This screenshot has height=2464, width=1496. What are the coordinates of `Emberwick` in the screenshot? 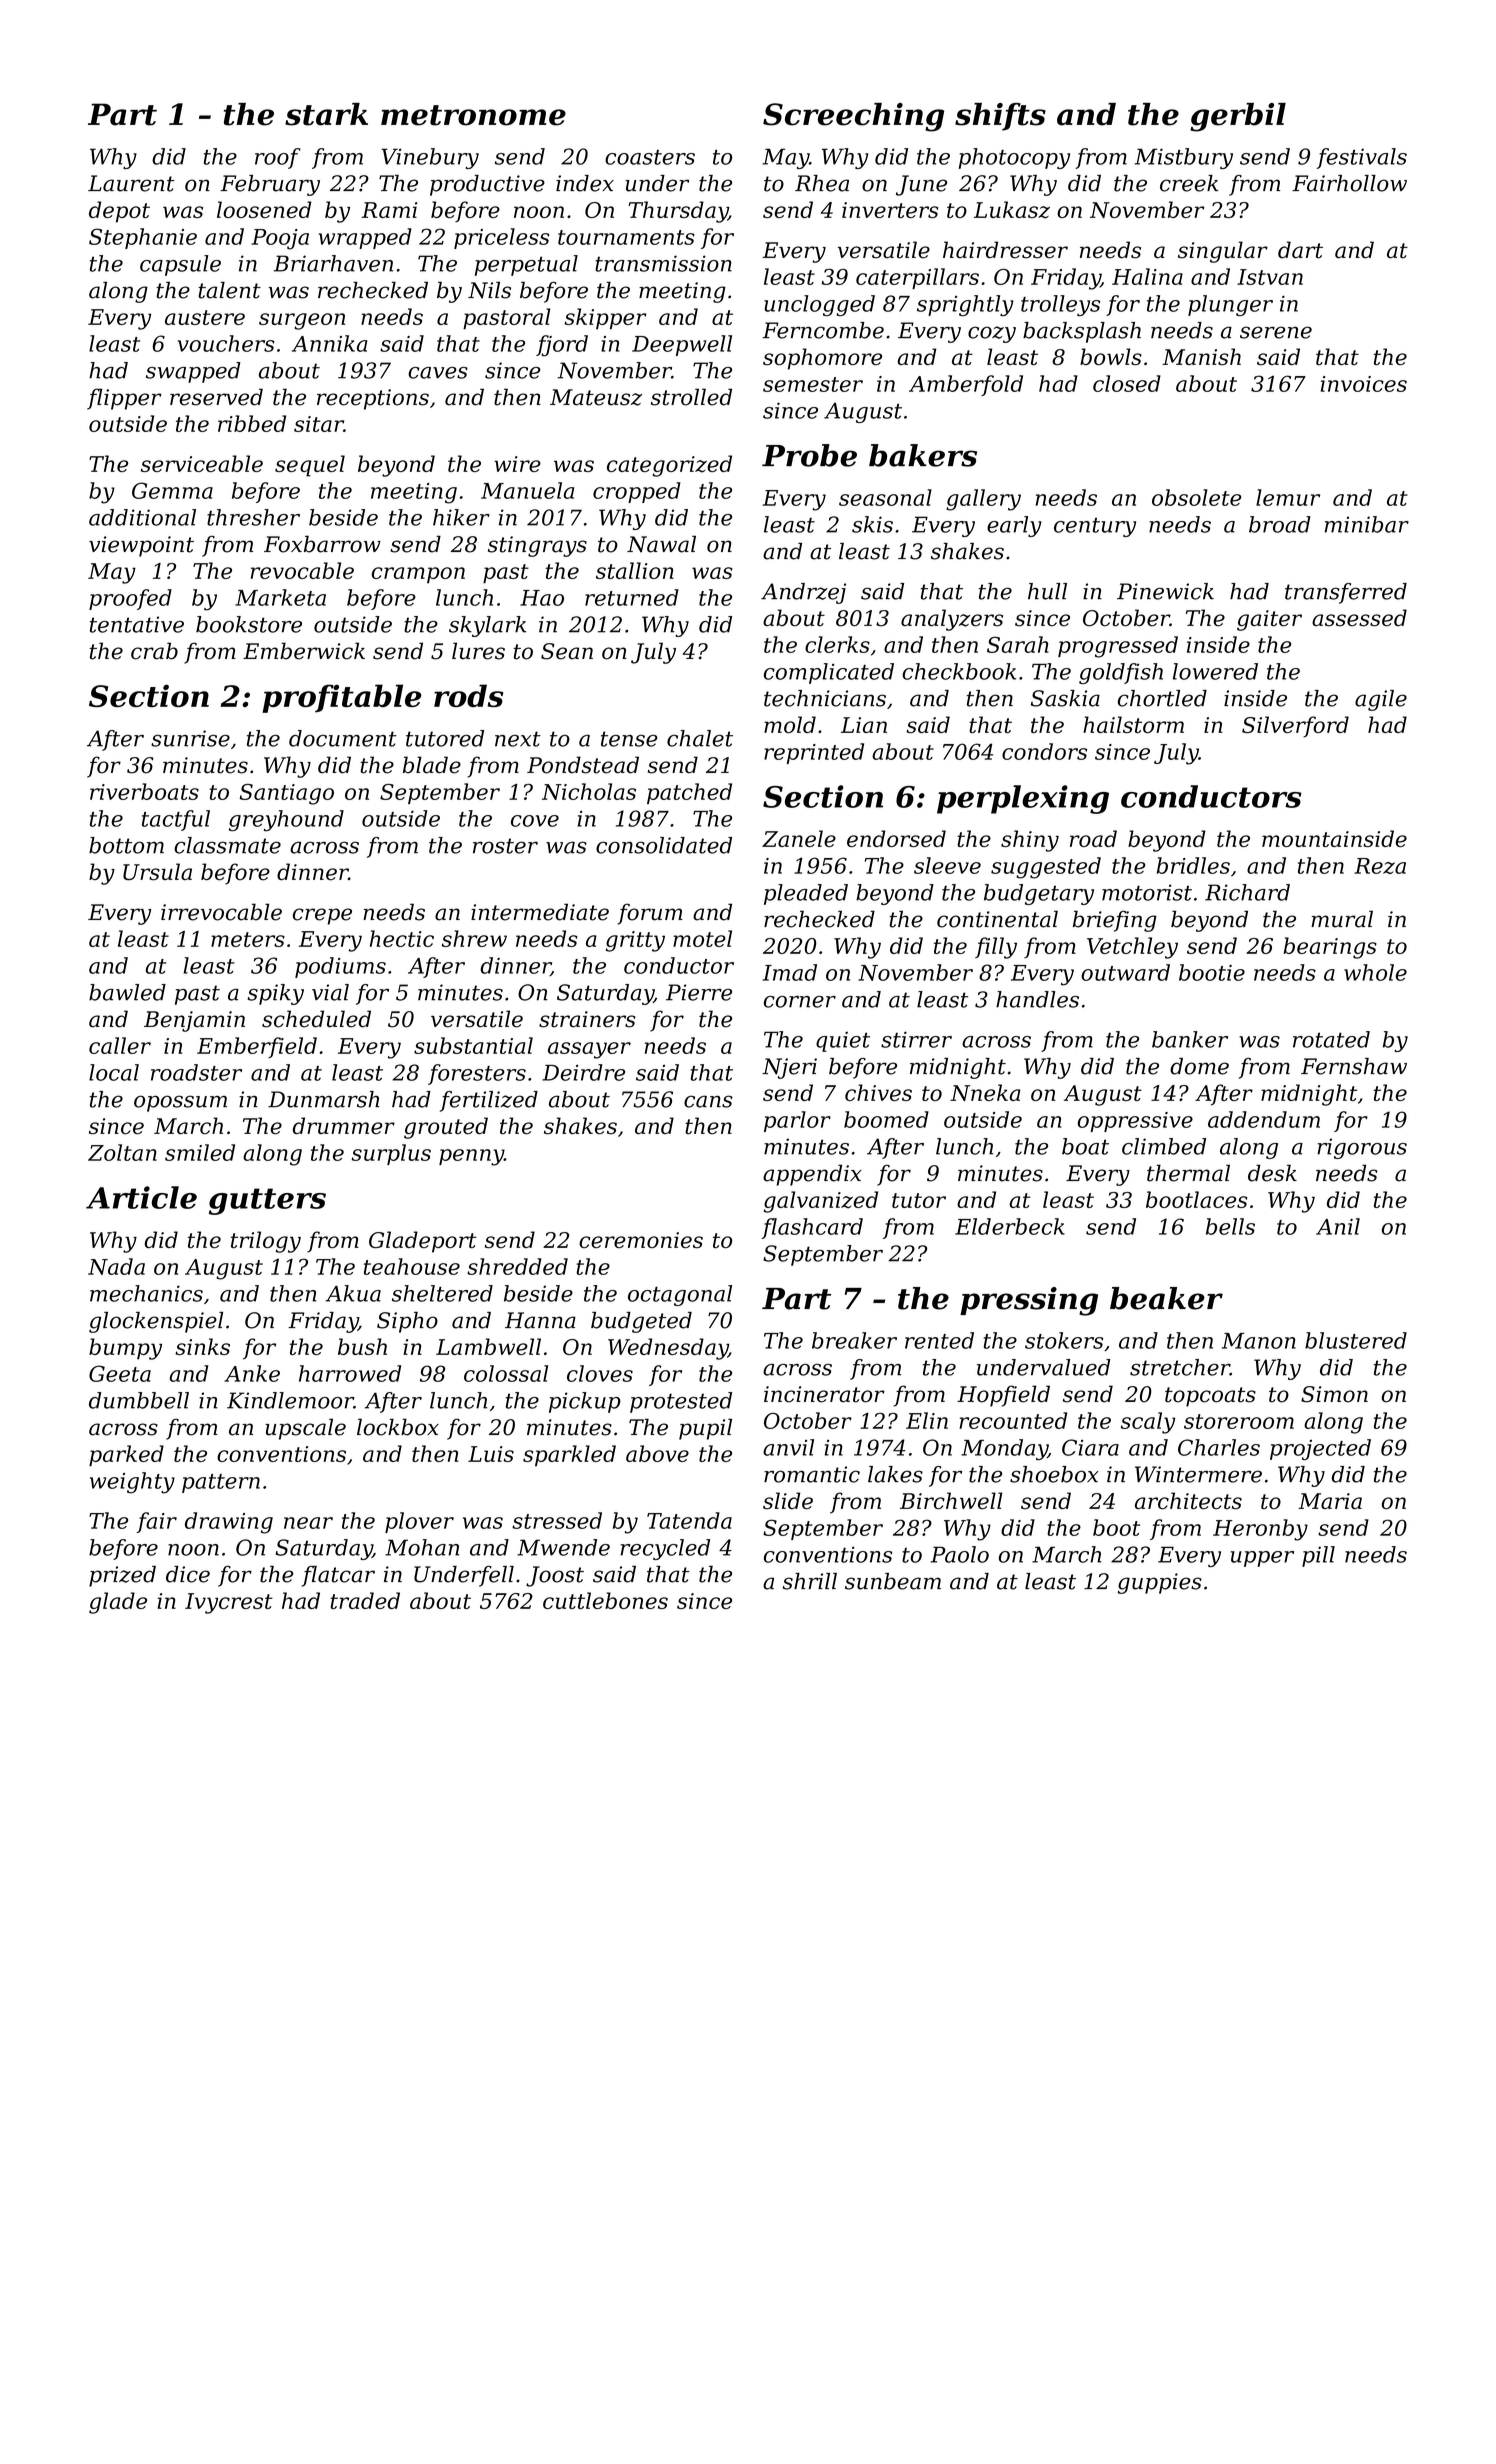 It's located at (304, 651).
